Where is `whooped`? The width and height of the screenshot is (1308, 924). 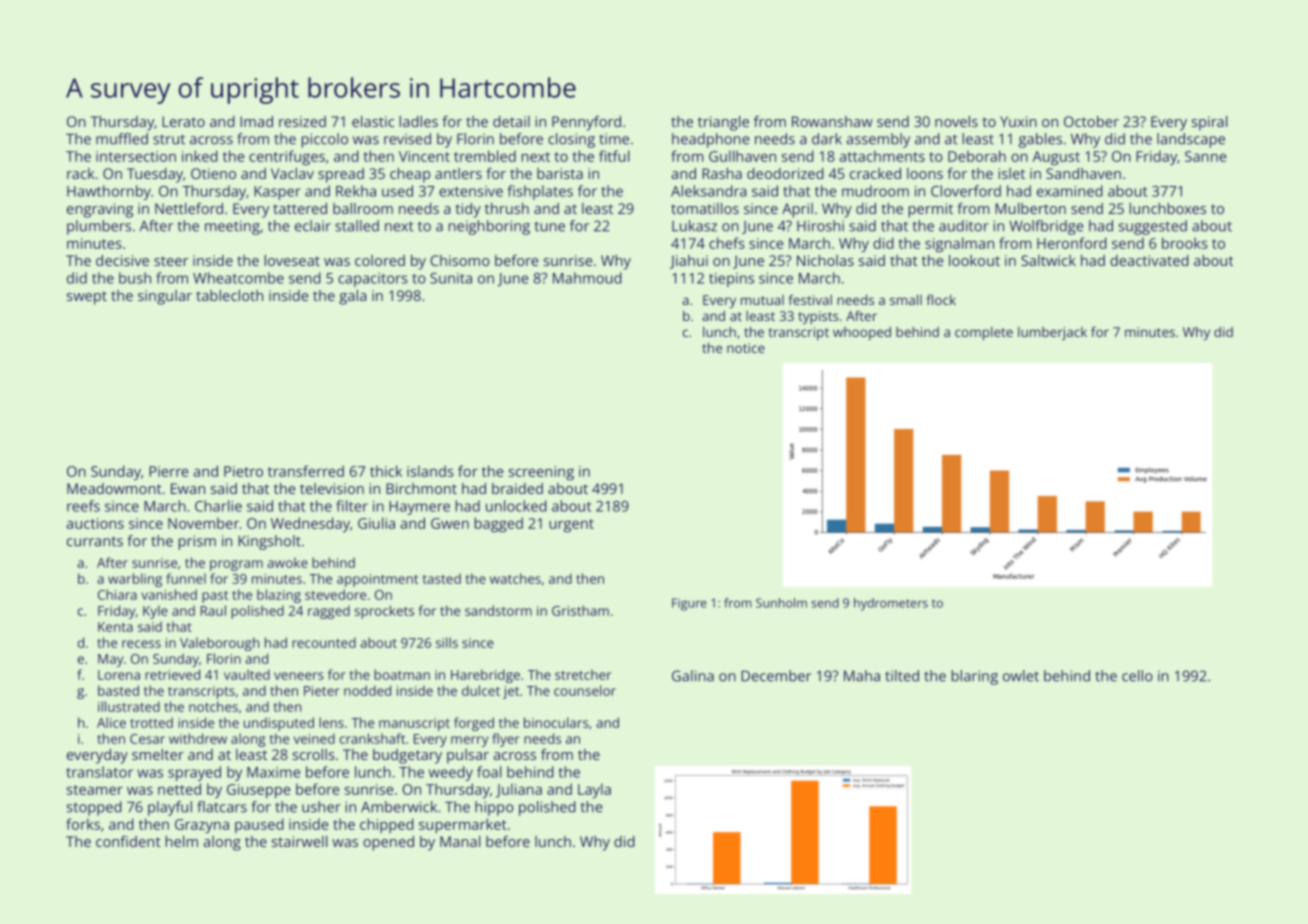 whooped is located at coordinates (862, 333).
